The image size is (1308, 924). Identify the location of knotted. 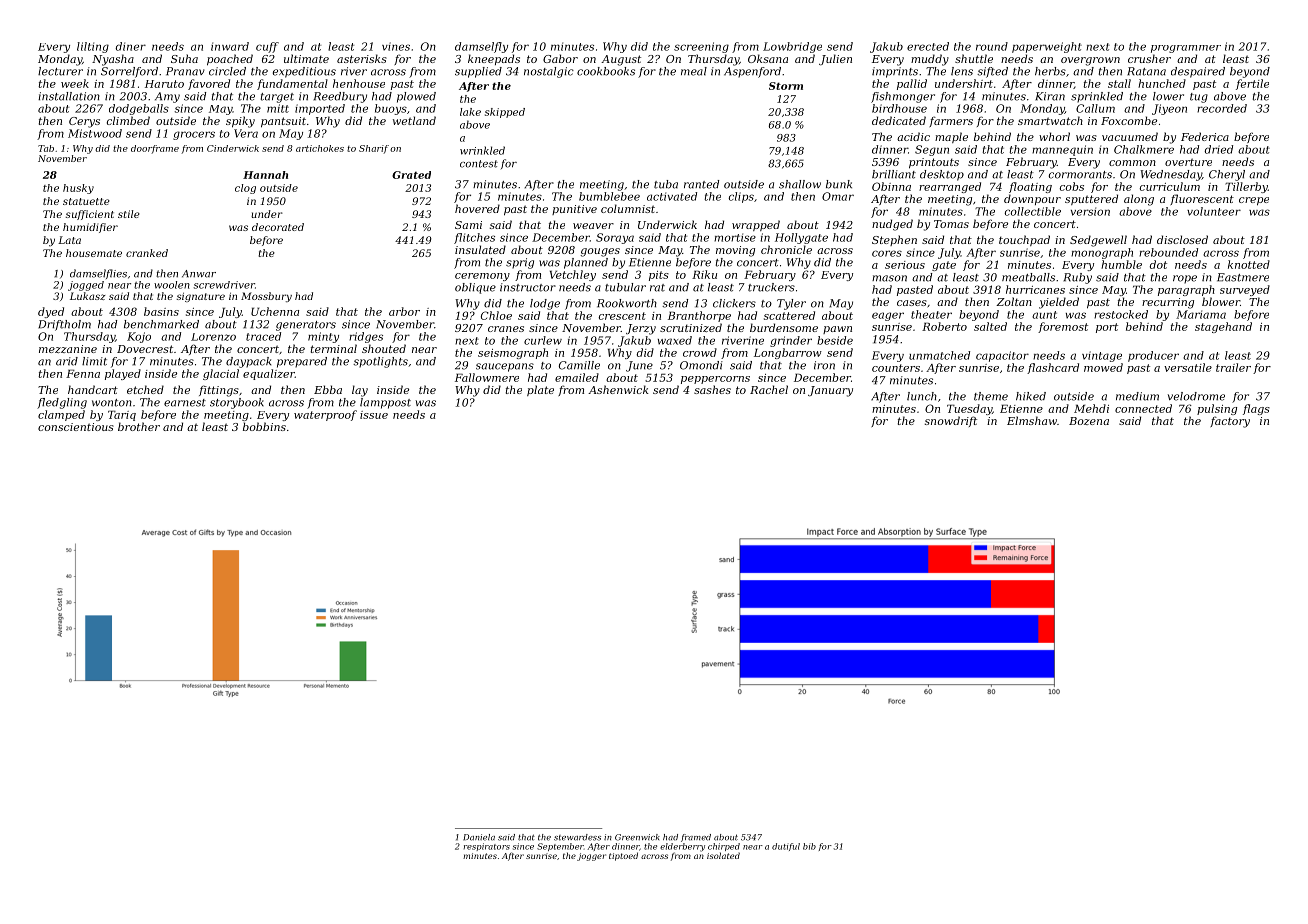
(1249, 264).
